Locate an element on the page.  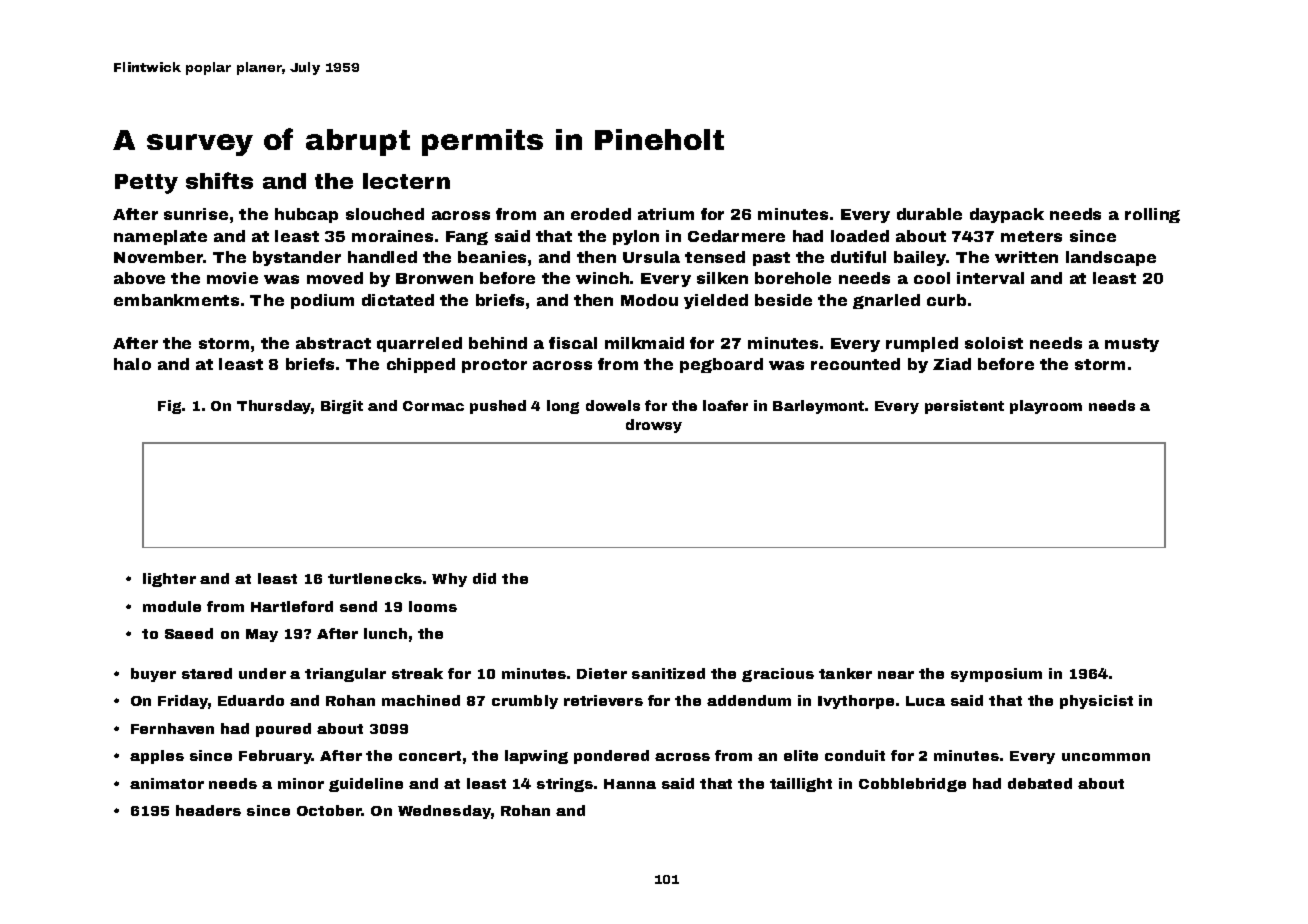
May is located at coordinates (262, 635).
